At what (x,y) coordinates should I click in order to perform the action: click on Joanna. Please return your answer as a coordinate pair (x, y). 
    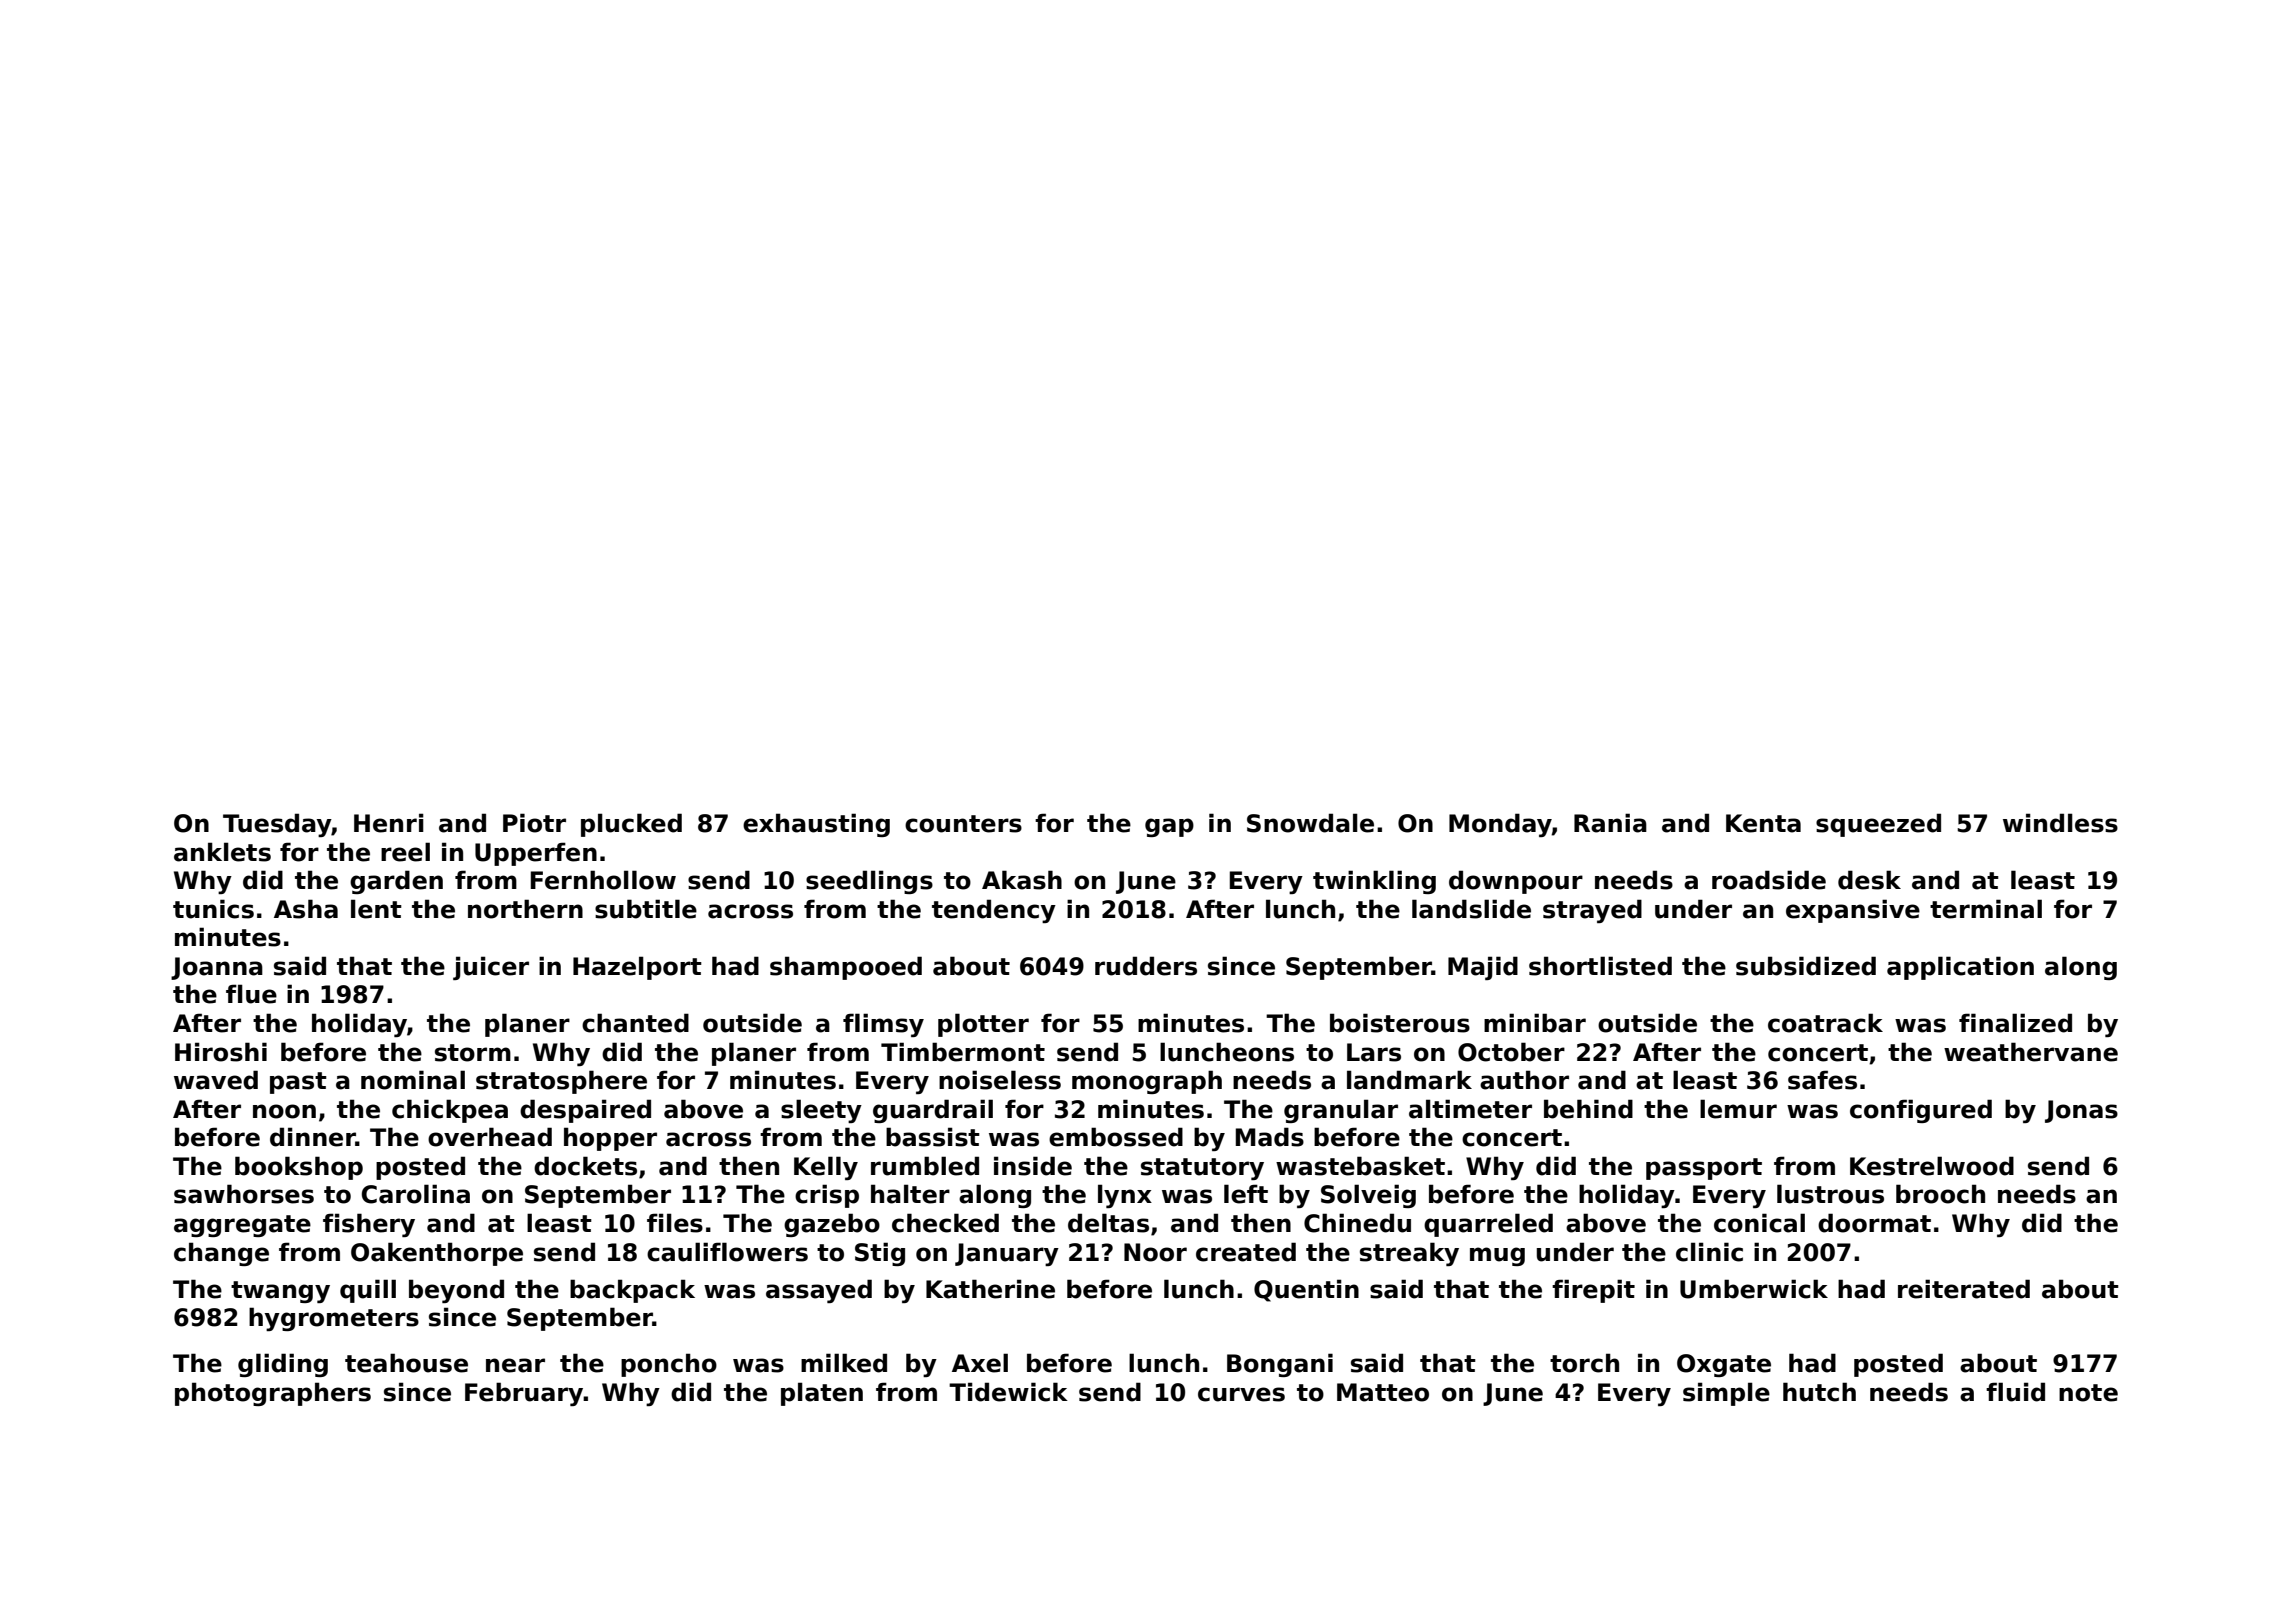
    Looking at the image, I should click on (217, 968).
